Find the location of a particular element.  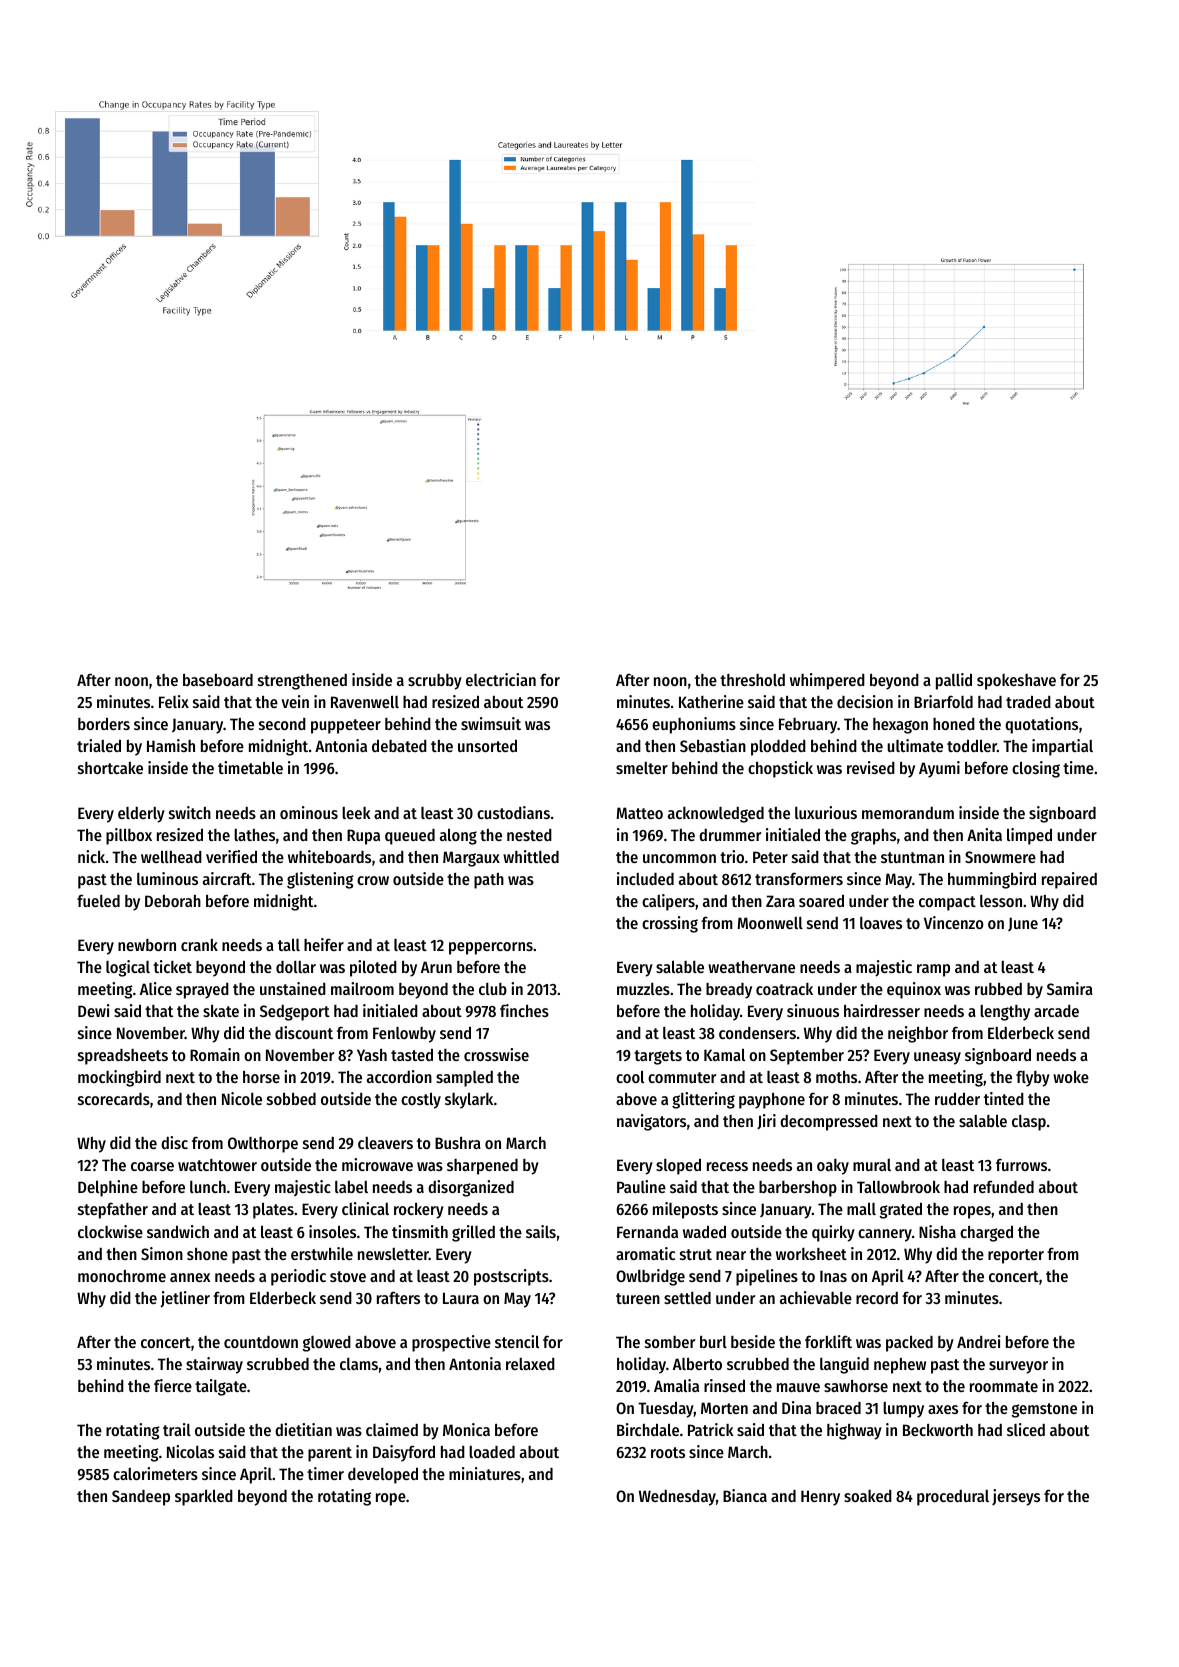

euphoniums is located at coordinates (694, 725).
